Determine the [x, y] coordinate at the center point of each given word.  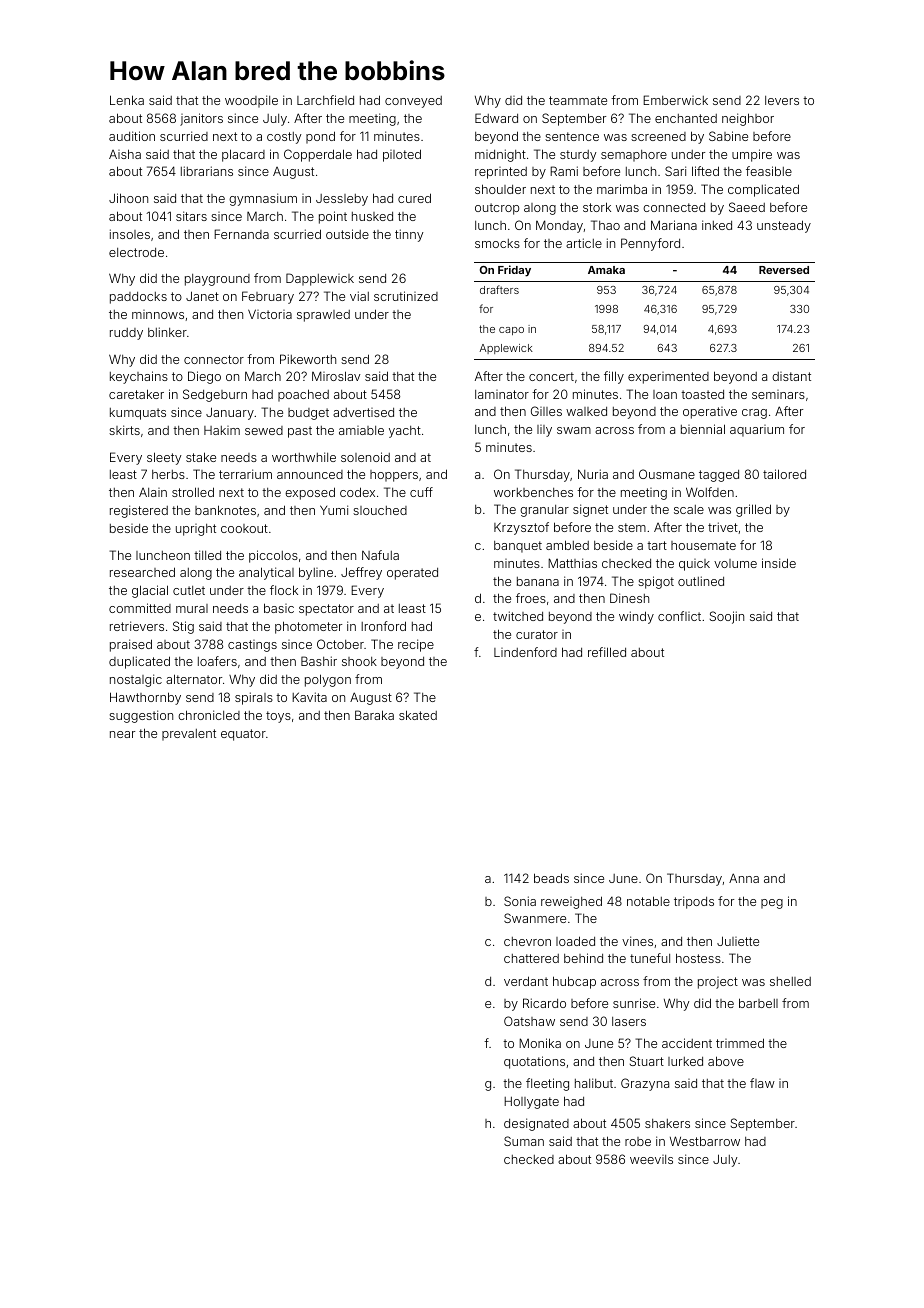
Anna [744, 878]
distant [791, 376]
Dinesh [629, 598]
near [122, 734]
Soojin [727, 617]
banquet [518, 547]
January [230, 413]
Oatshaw [529, 1021]
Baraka [374, 715]
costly [284, 138]
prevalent [189, 735]
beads [551, 878]
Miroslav [336, 376]
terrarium [245, 474]
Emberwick [675, 100]
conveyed [413, 102]
